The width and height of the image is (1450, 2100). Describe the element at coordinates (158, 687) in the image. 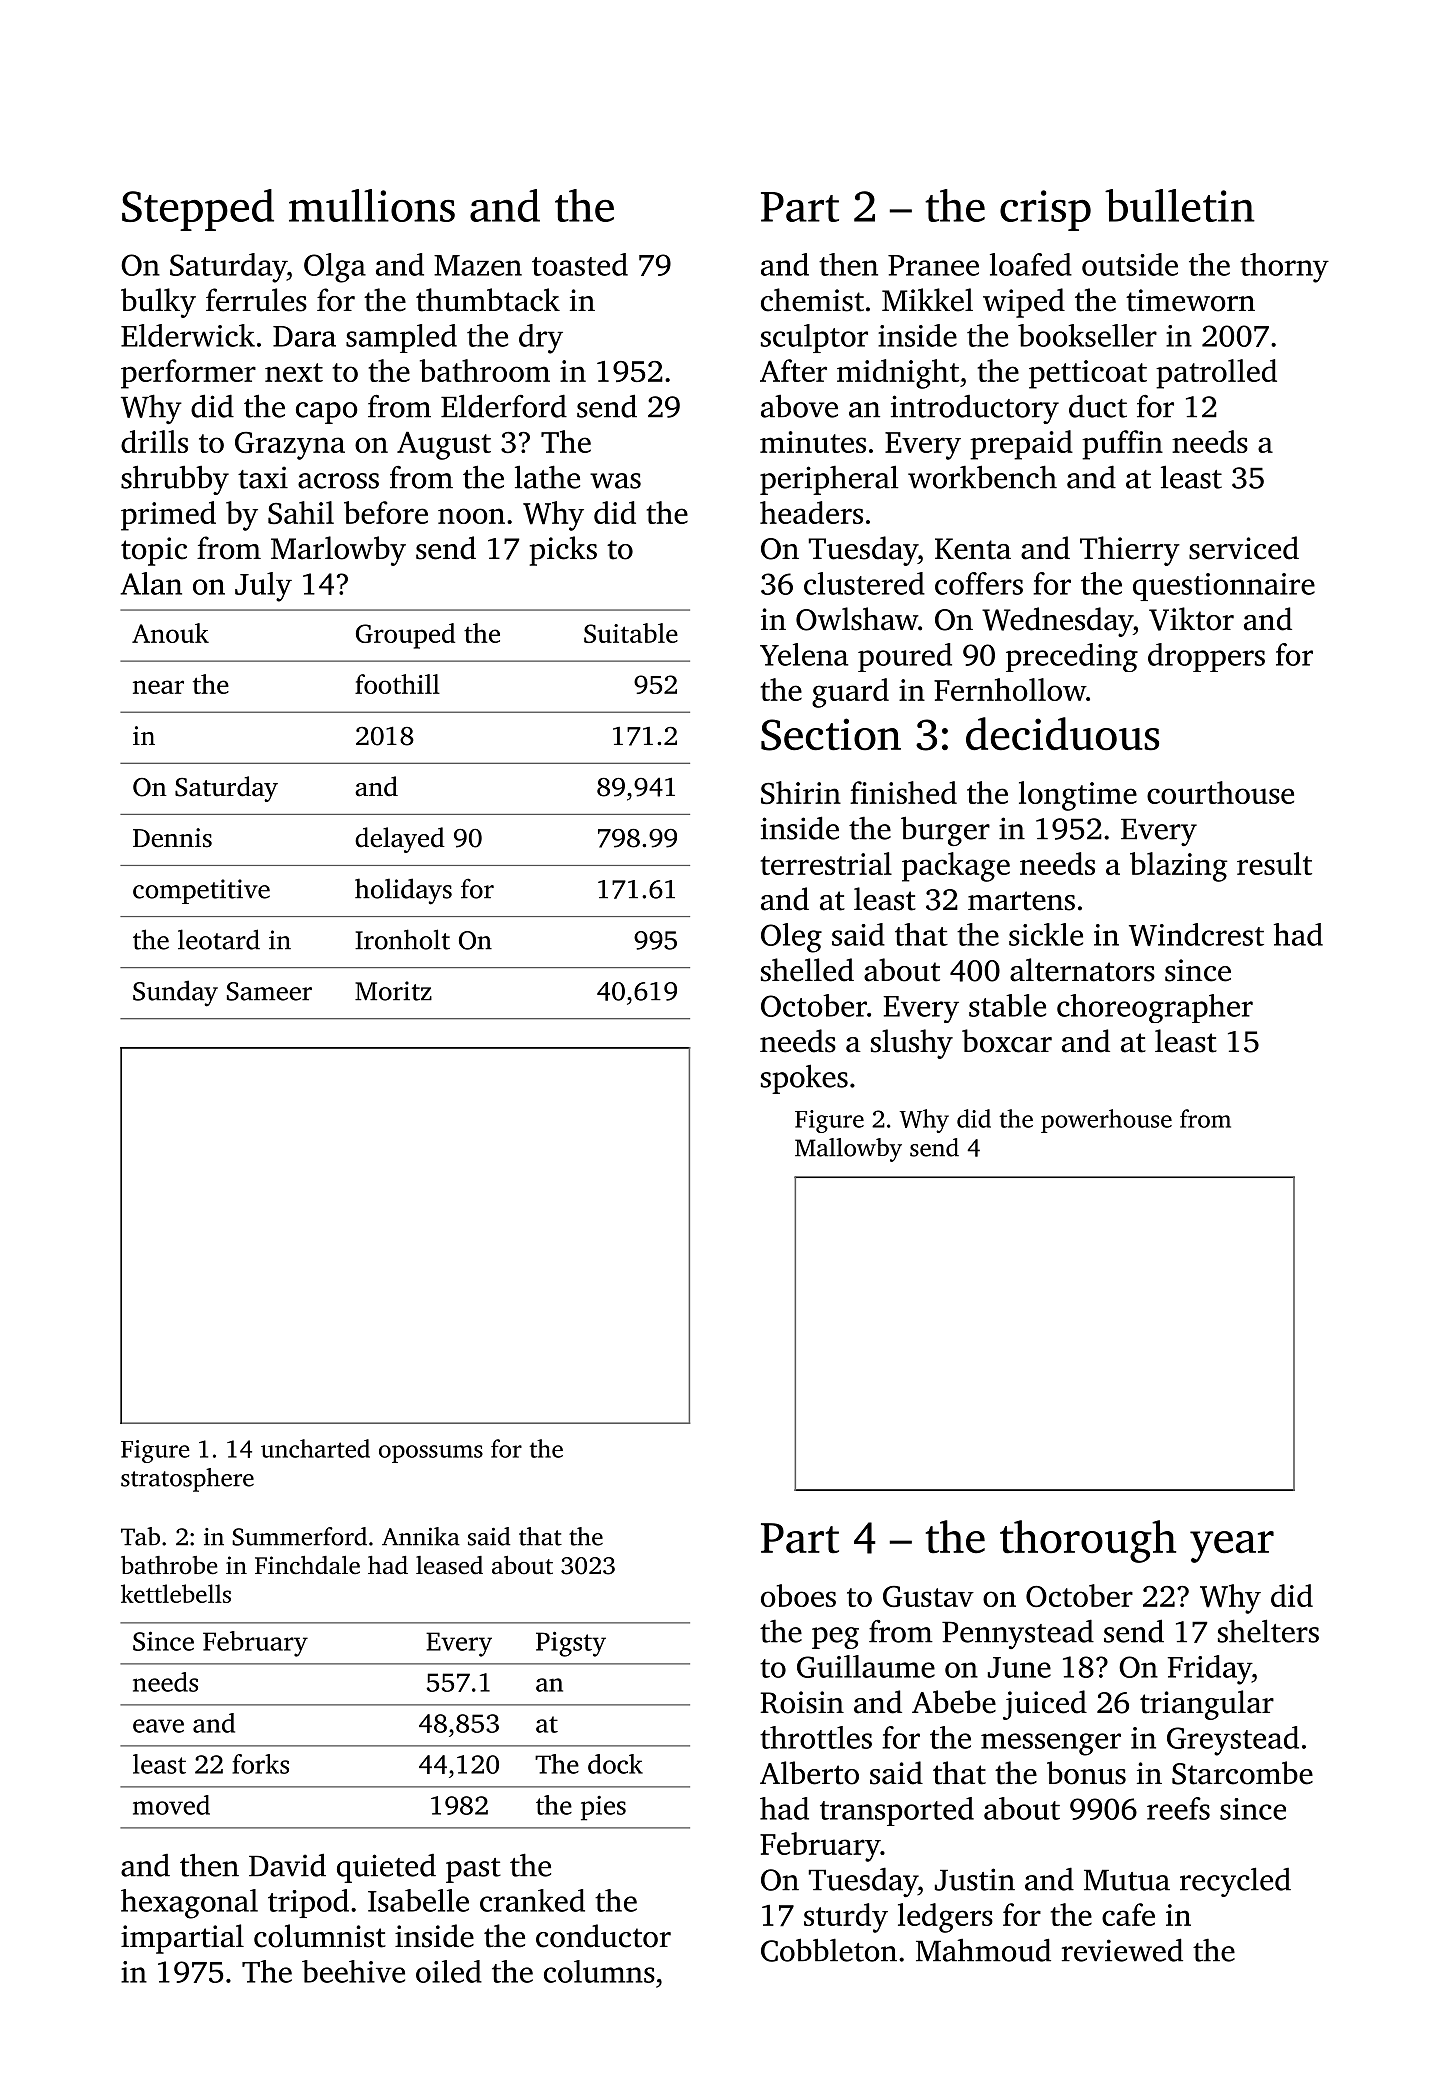

I see `near` at that location.
